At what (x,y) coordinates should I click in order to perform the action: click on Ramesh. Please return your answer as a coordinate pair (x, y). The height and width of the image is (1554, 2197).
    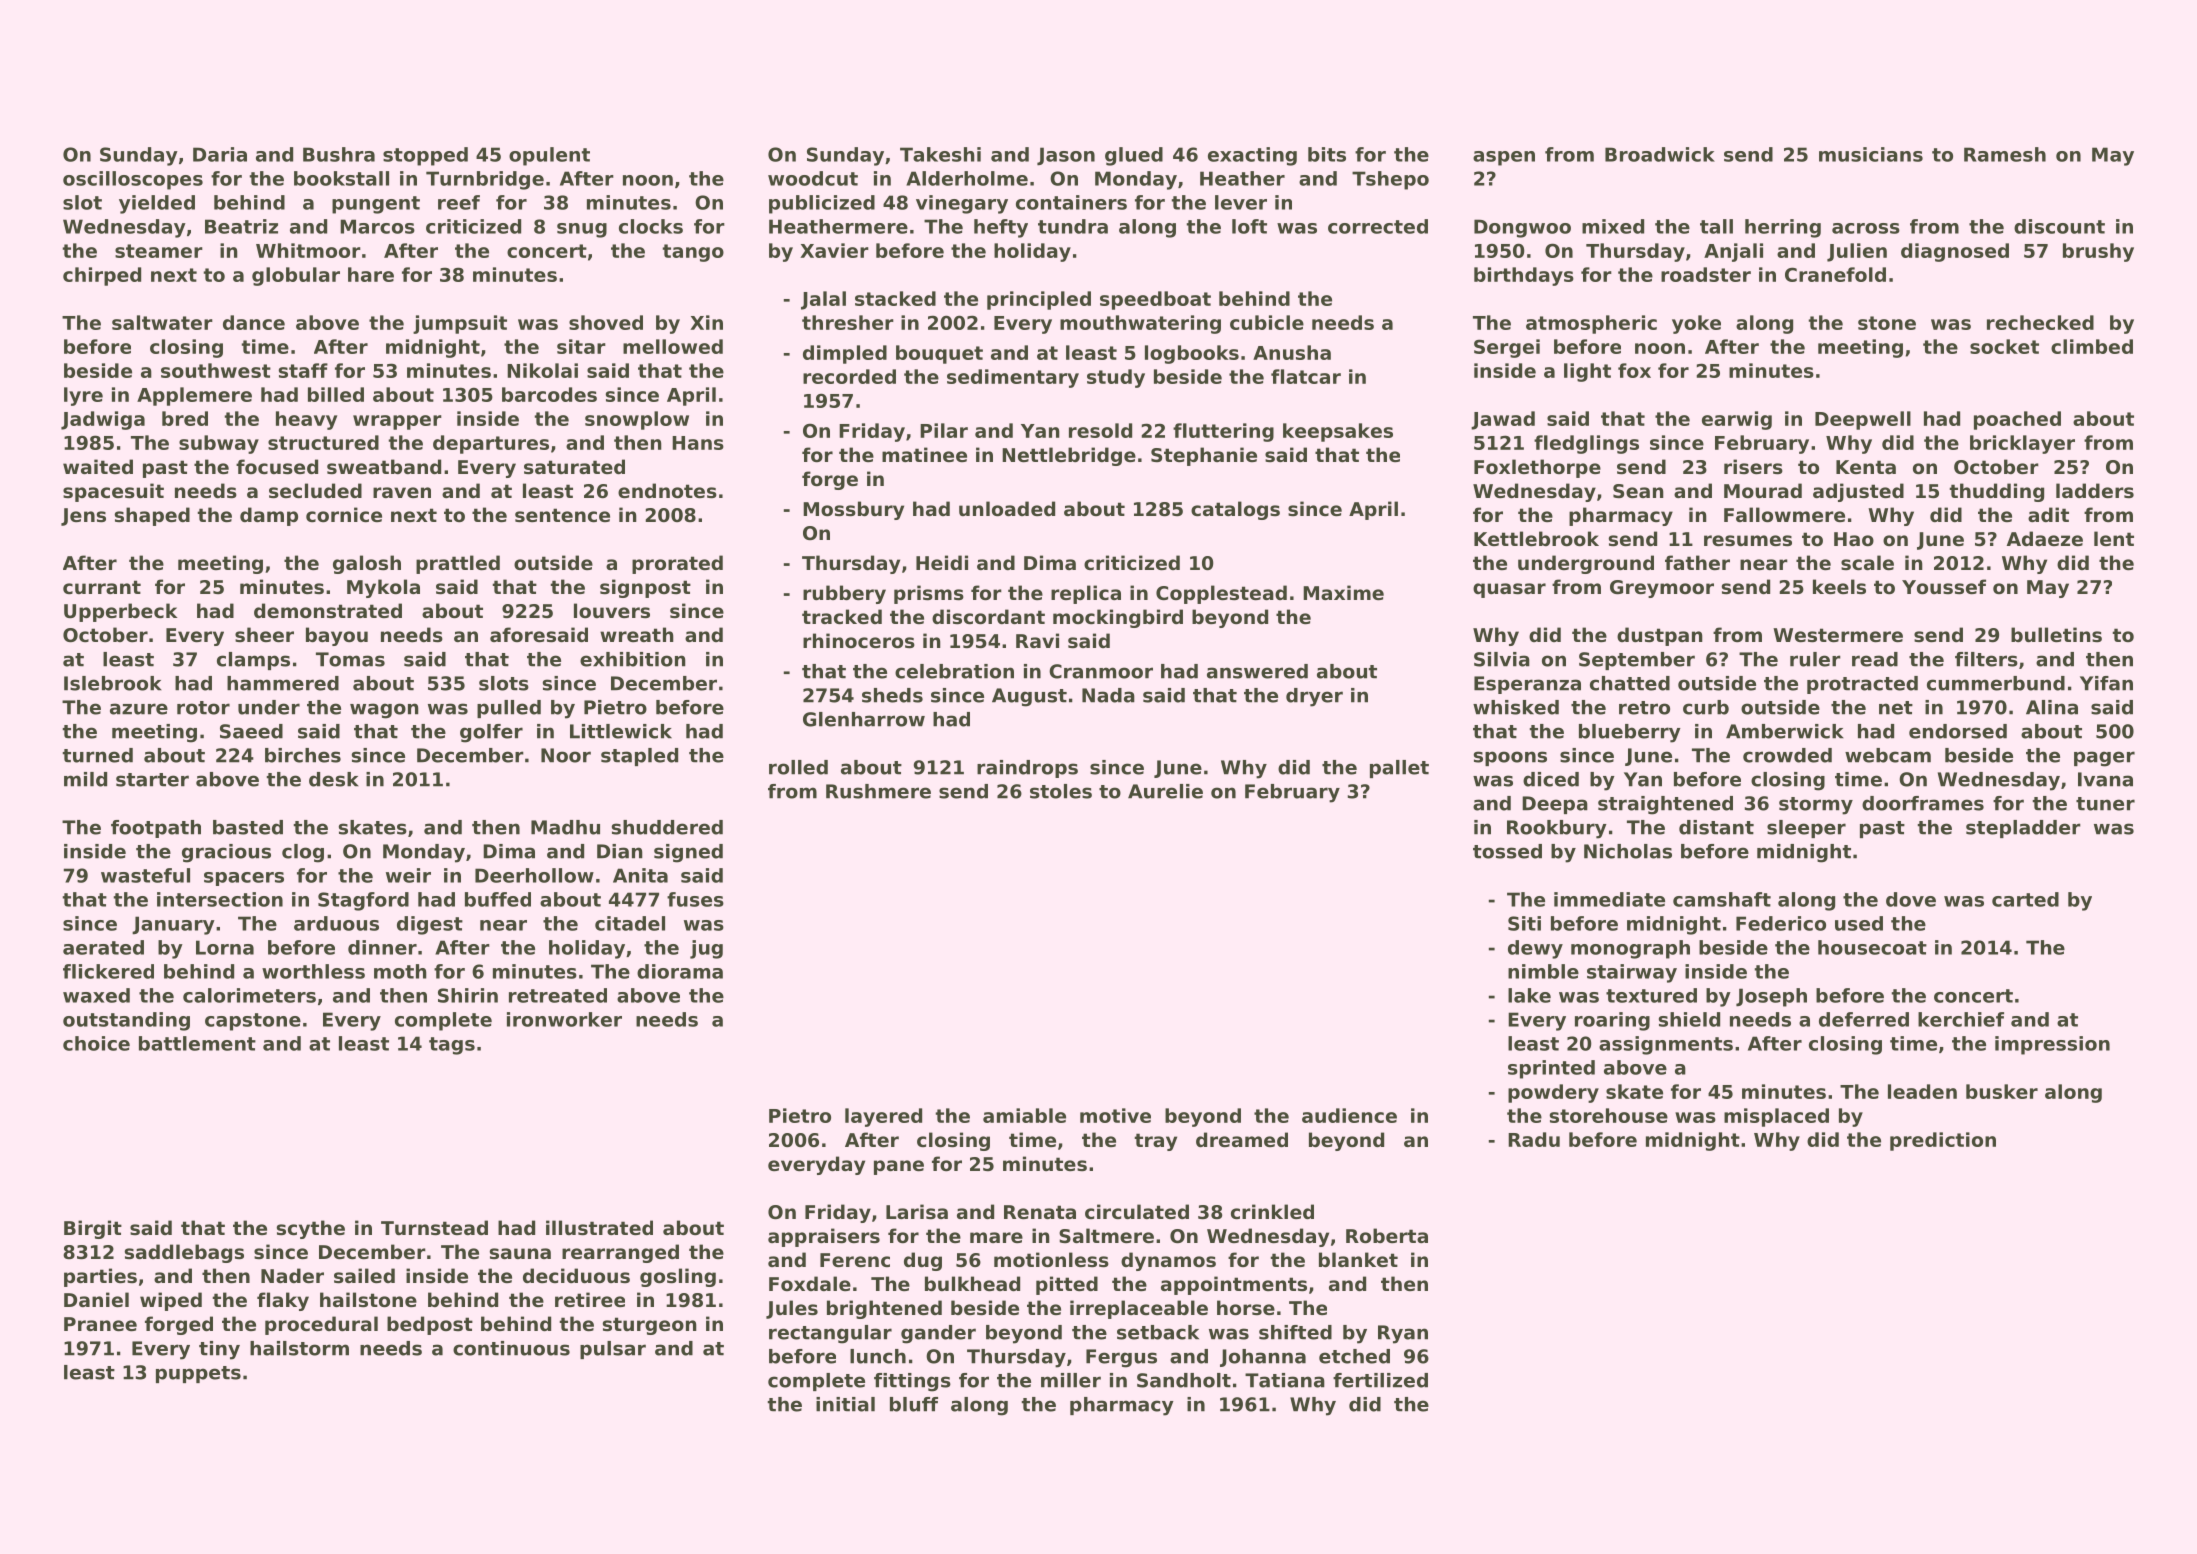
    Looking at the image, I should click on (2005, 154).
